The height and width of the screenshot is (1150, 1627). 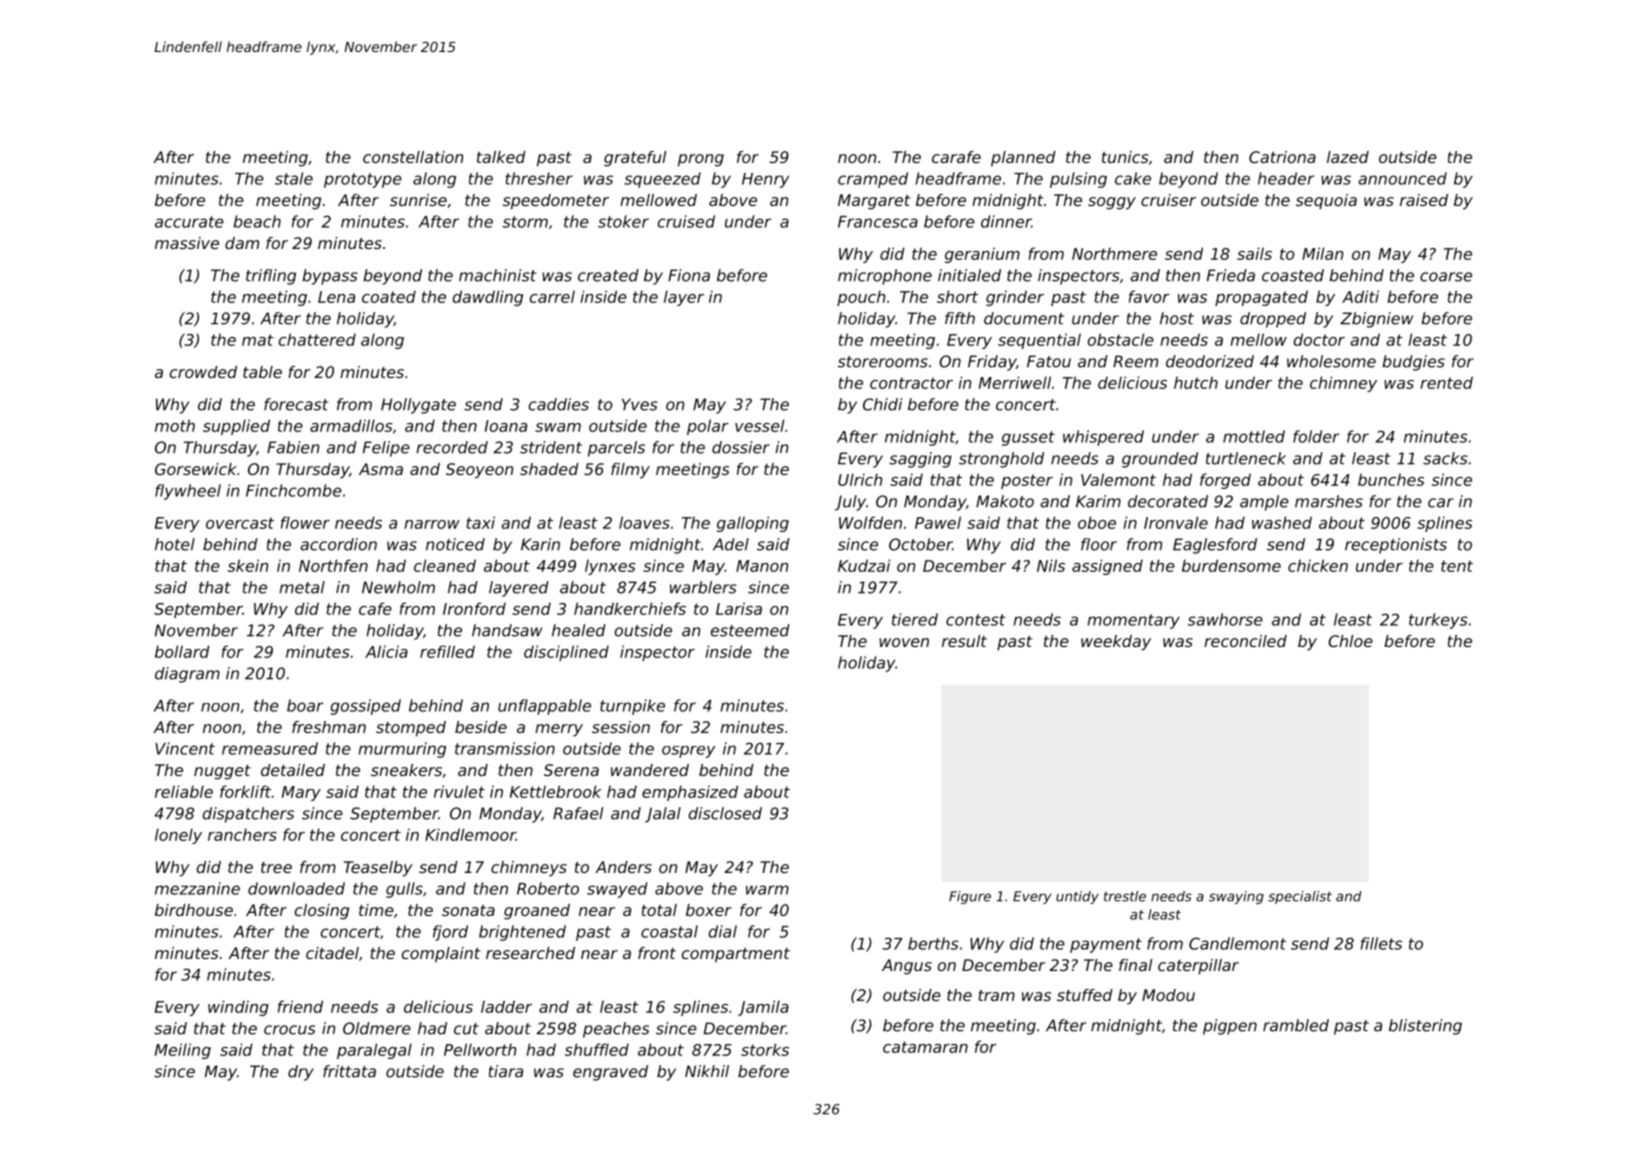 I want to click on winding, so click(x=238, y=1008).
